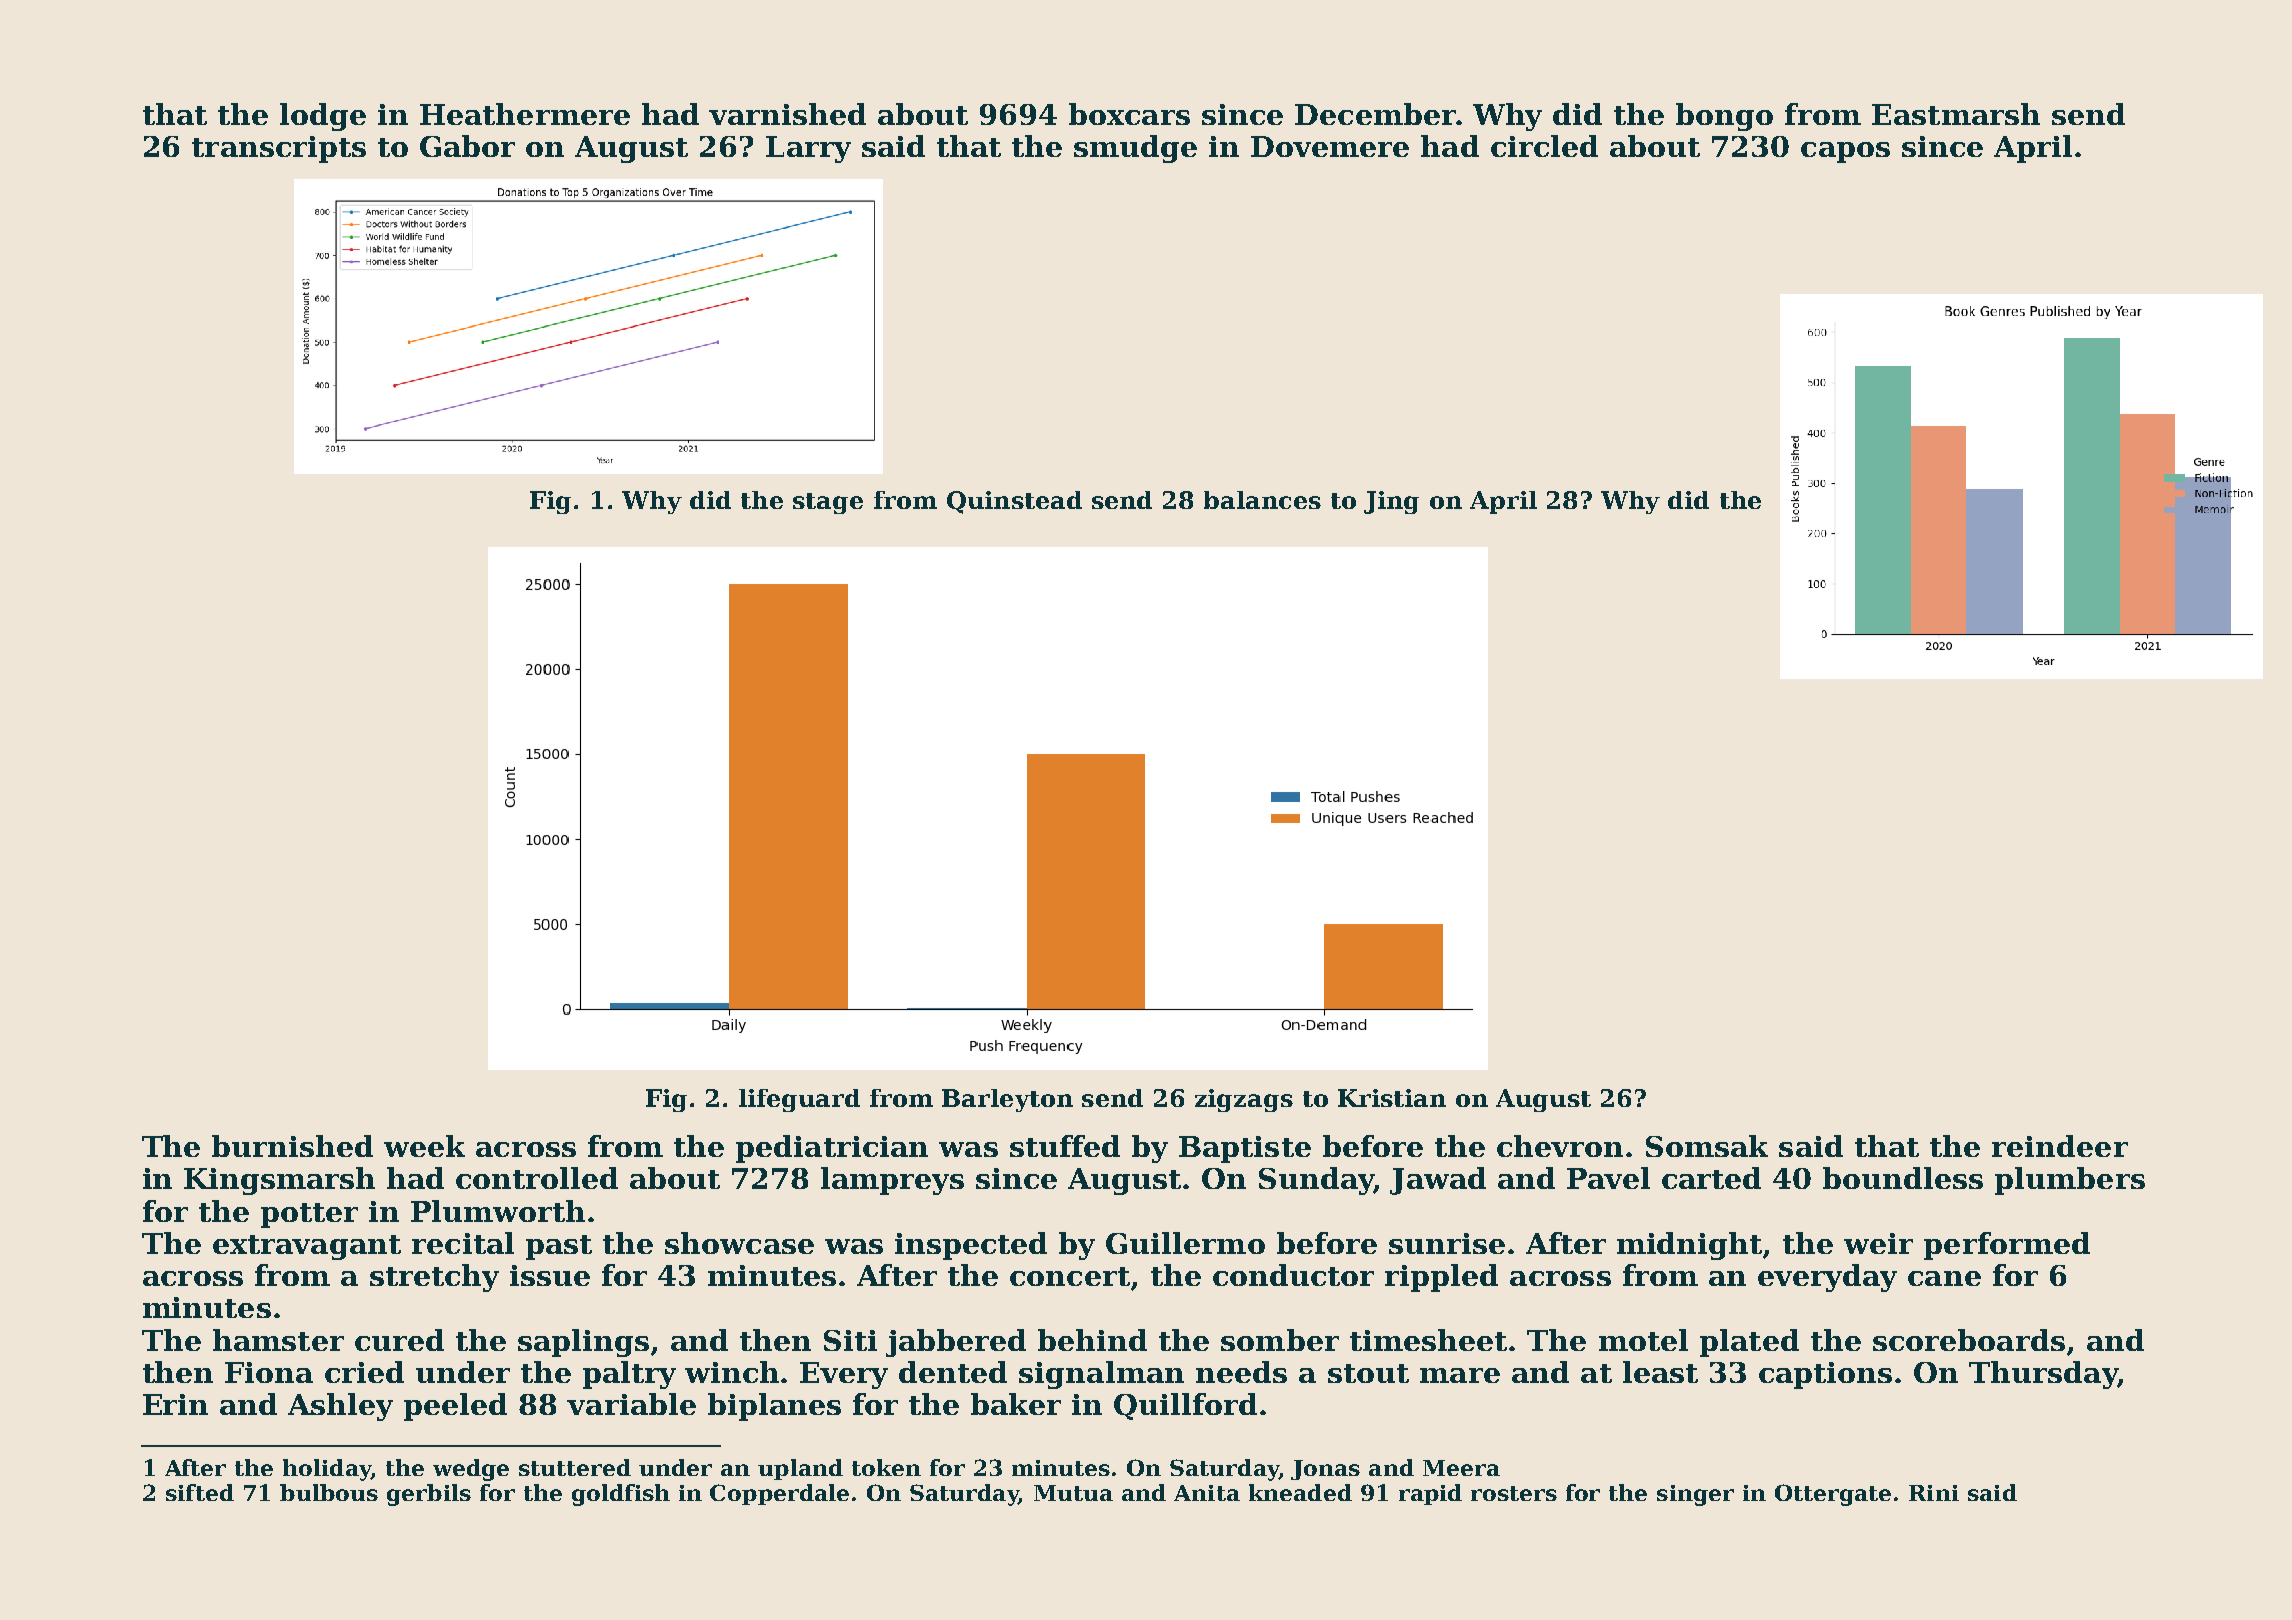 This page has width=2292, height=1620. I want to click on varnished, so click(787, 114).
